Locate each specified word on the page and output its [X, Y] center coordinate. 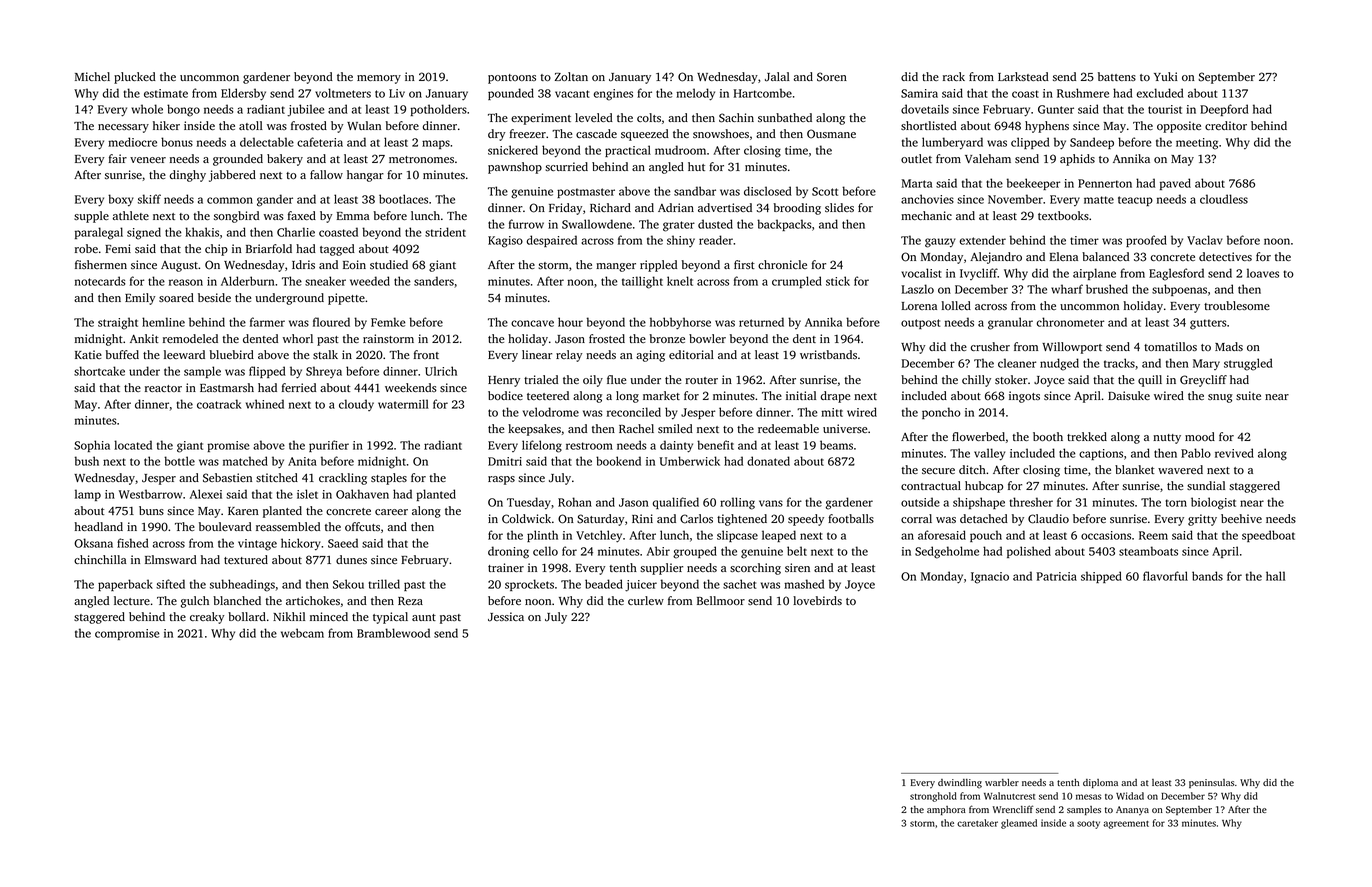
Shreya [324, 372]
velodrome [551, 412]
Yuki [1166, 76]
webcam [302, 633]
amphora [946, 810]
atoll [251, 125]
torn [1176, 503]
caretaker [977, 823]
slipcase [737, 536]
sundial [1206, 485]
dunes [351, 559]
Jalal [777, 77]
